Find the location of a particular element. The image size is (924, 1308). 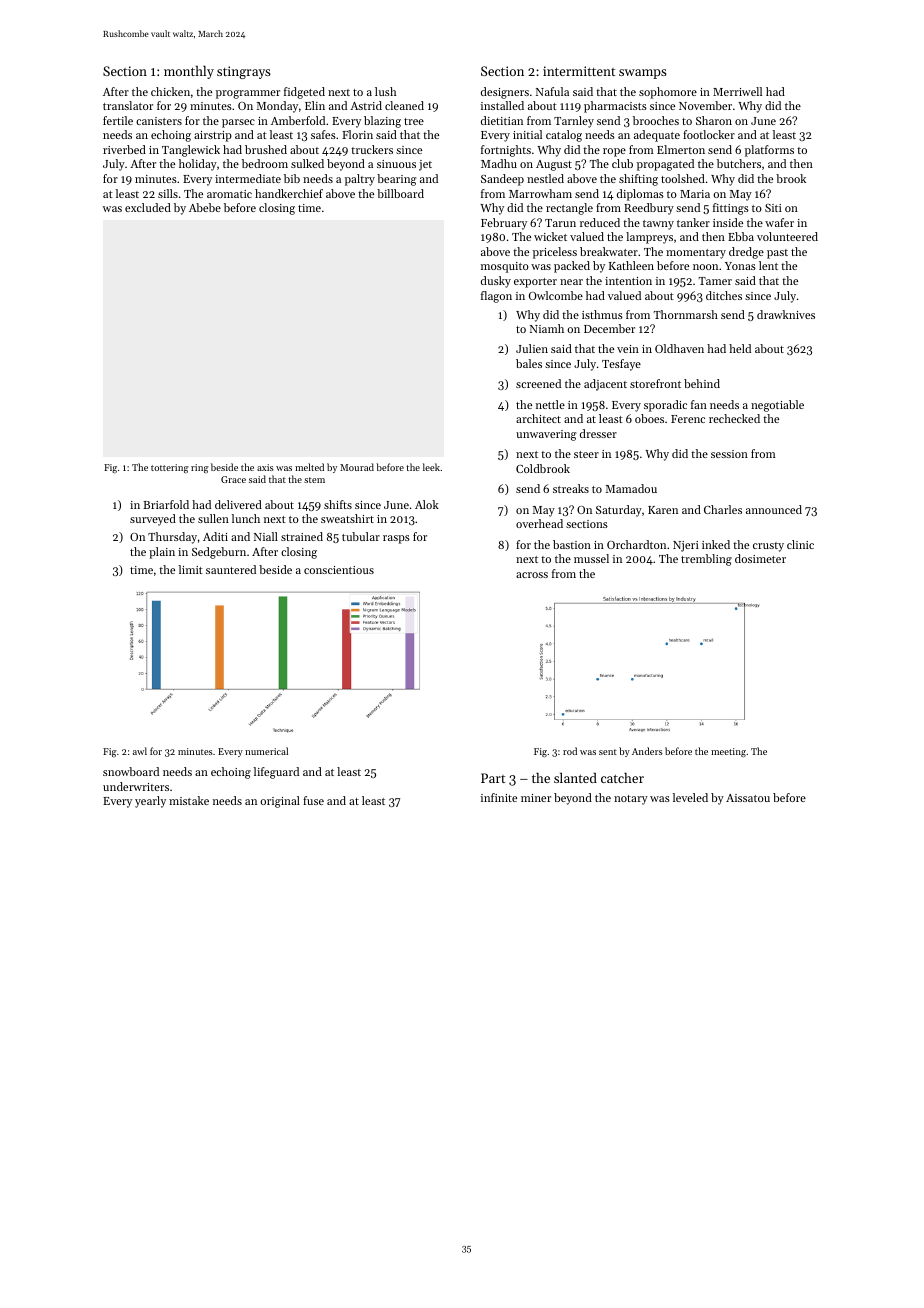

held is located at coordinates (740, 348).
